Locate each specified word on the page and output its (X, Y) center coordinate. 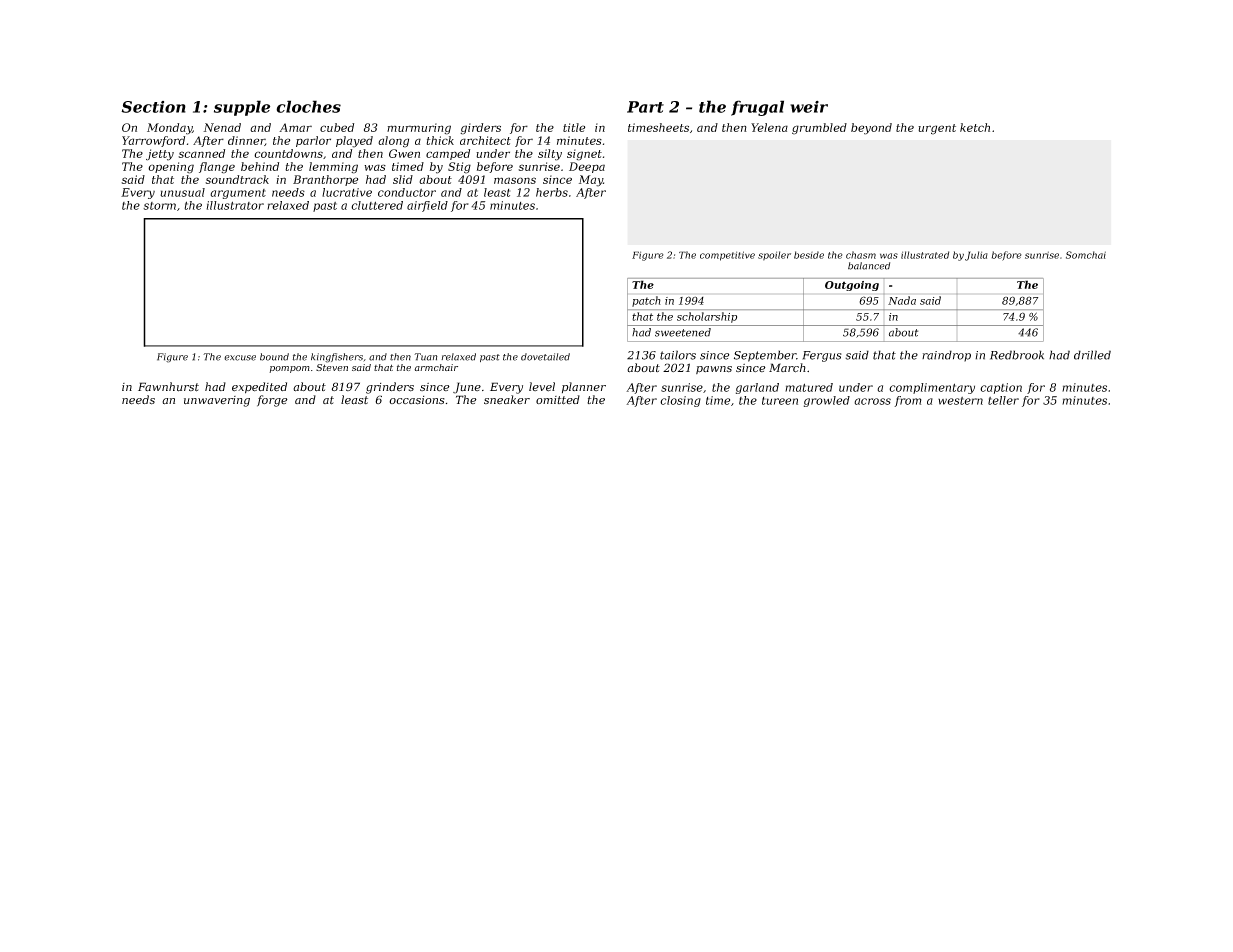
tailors (678, 355)
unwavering (217, 401)
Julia (976, 256)
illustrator (235, 205)
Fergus (822, 356)
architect (485, 140)
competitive (727, 256)
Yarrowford (153, 141)
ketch (975, 127)
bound (274, 357)
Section (153, 107)
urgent (937, 129)
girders (480, 129)
